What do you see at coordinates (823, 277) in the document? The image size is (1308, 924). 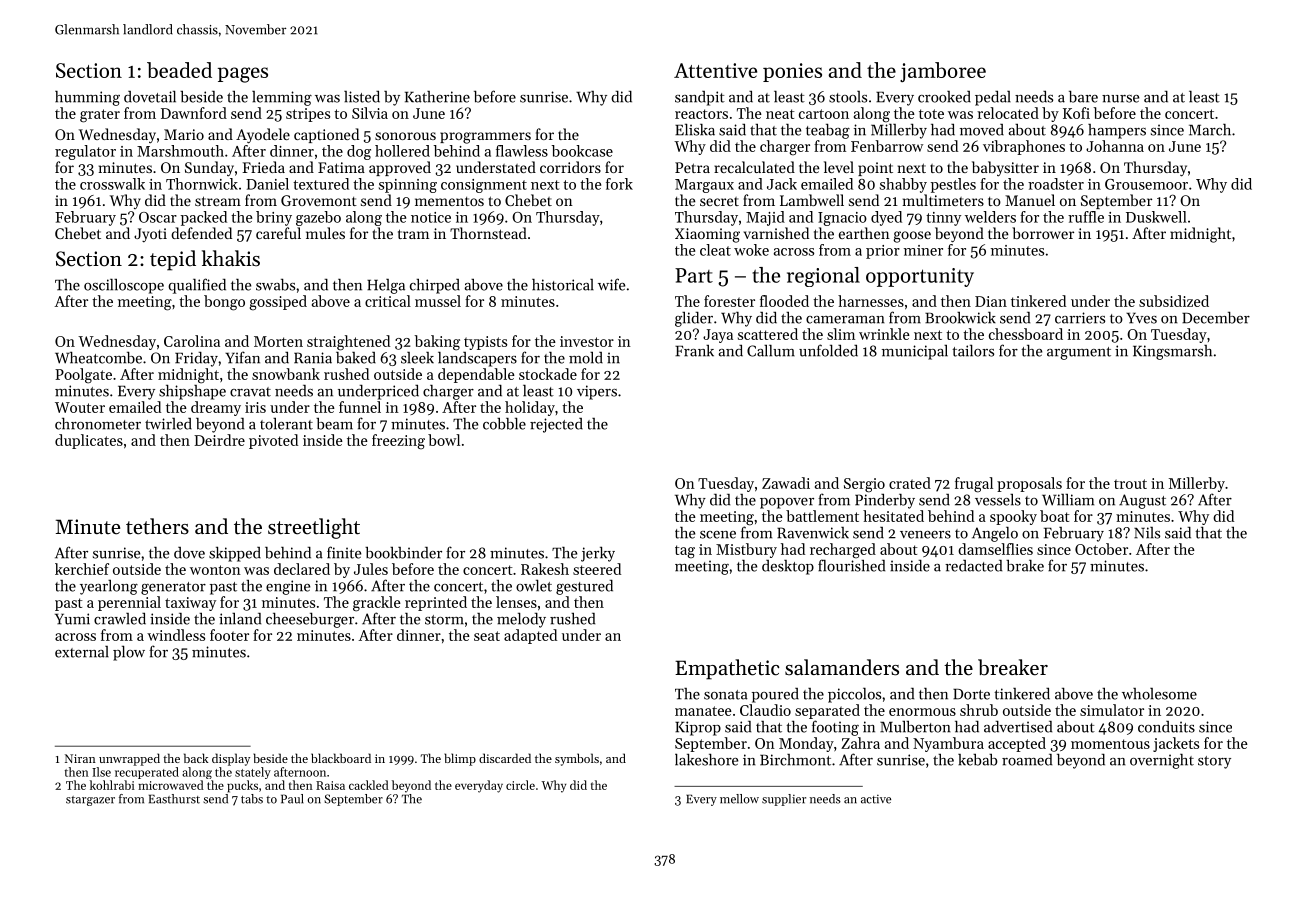 I see `regional` at bounding box center [823, 277].
